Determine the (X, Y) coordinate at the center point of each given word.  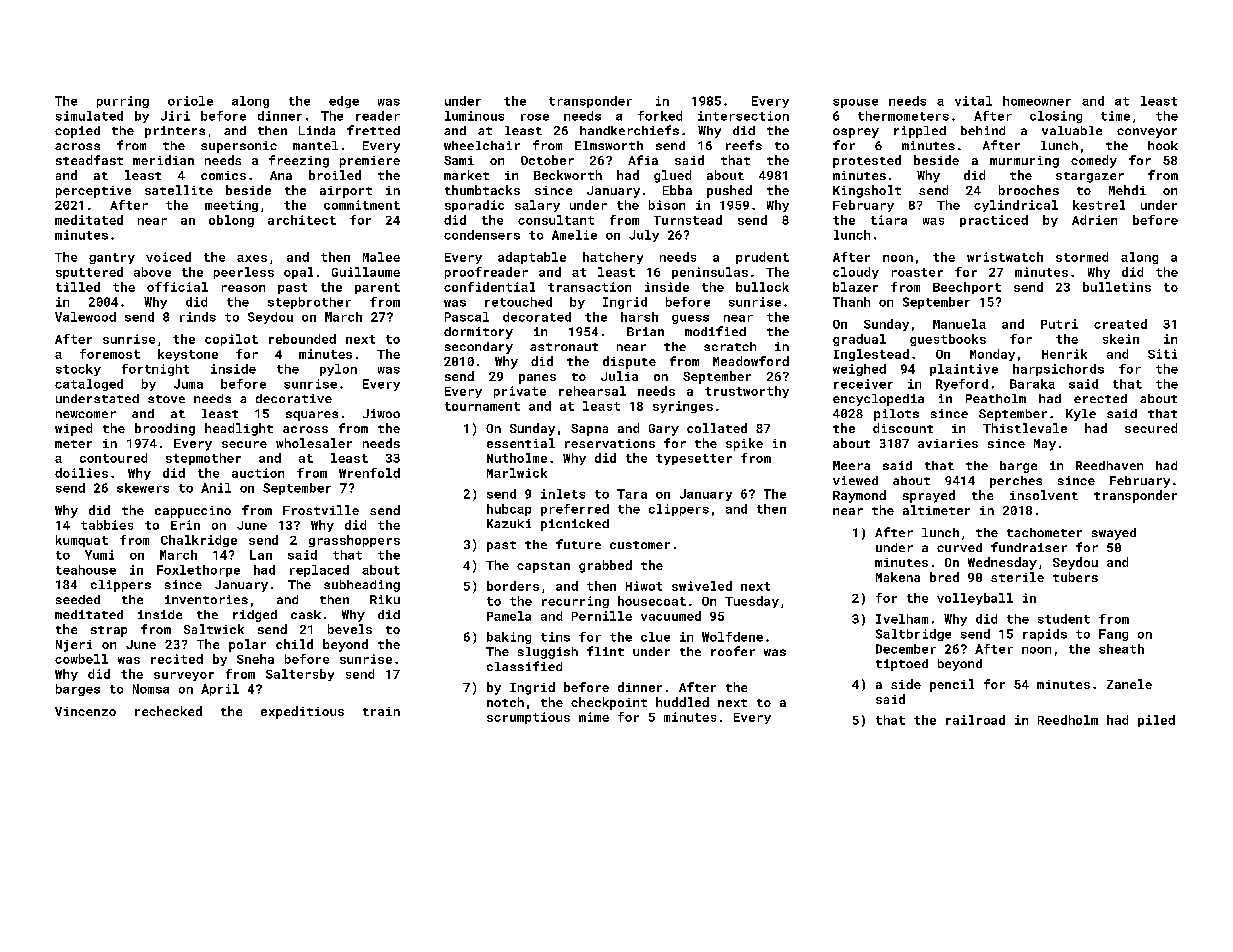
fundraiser (1029, 547)
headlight (239, 429)
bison (667, 205)
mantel (315, 145)
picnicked (575, 525)
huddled (682, 702)
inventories (206, 599)
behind (983, 130)
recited (177, 659)
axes (252, 258)
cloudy (856, 273)
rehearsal (592, 391)
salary (537, 206)
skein (1121, 339)
